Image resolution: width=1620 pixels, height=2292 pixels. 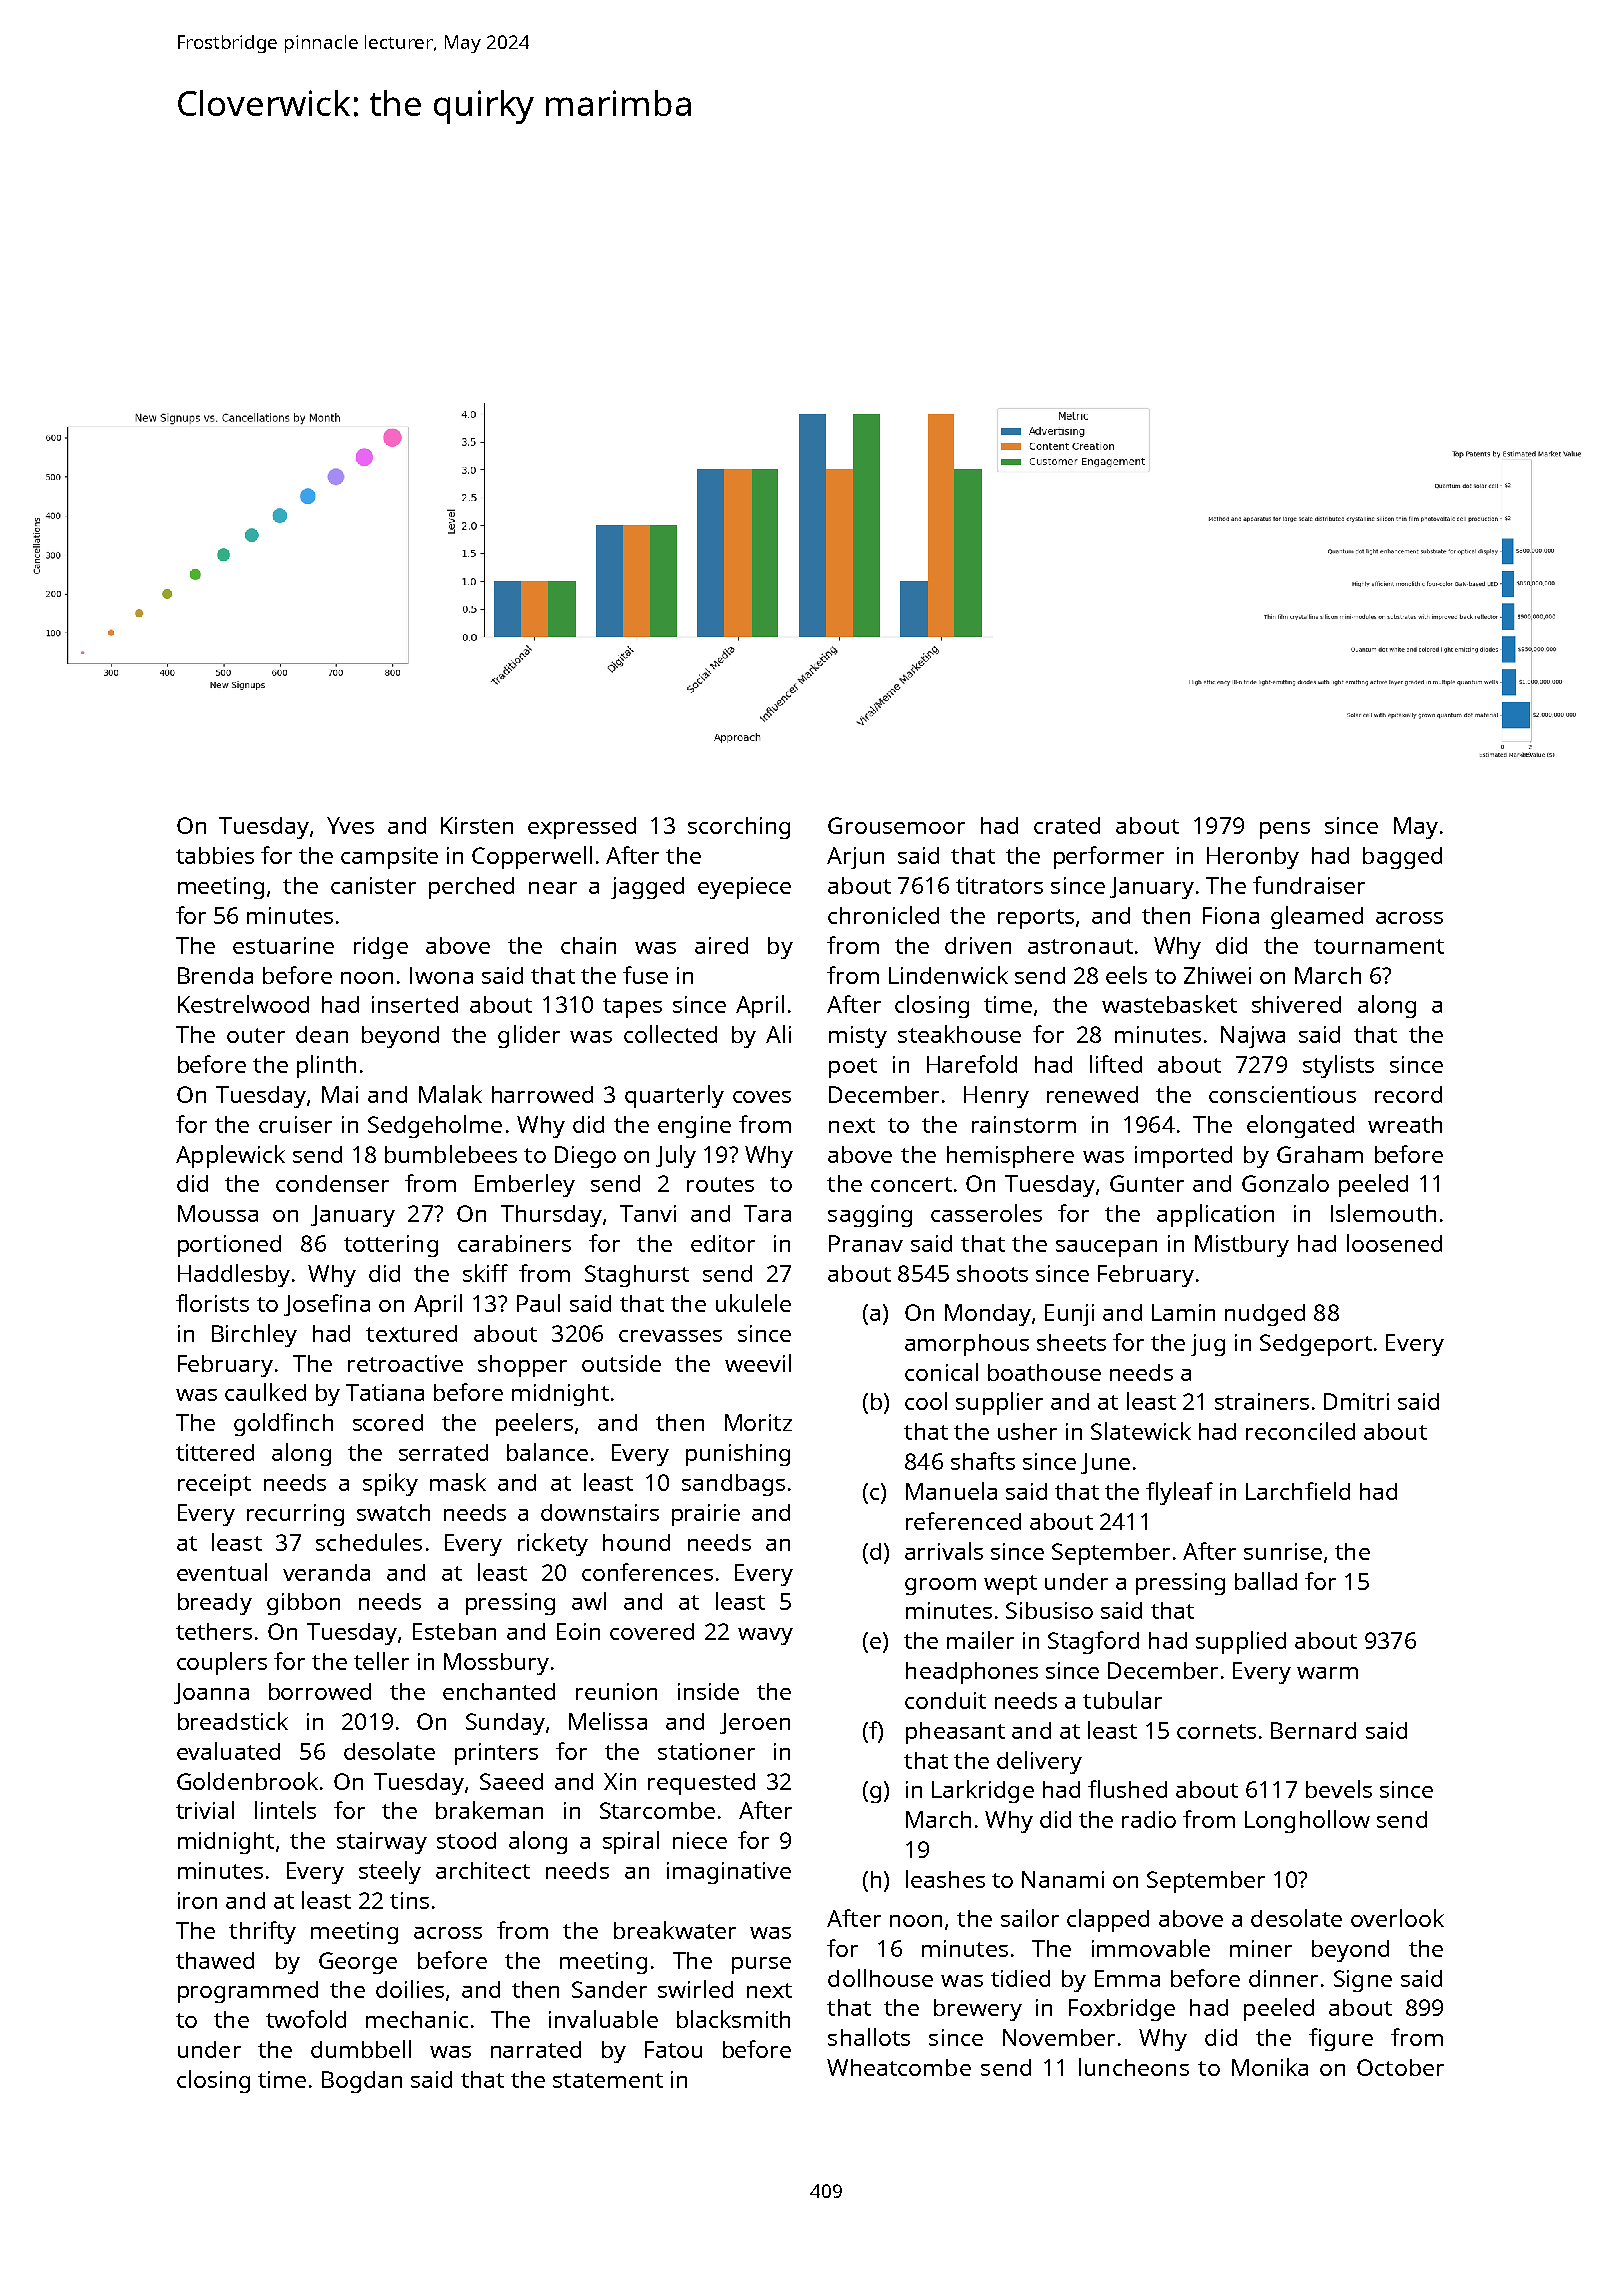 I want to click on wreath, so click(x=1405, y=1124).
